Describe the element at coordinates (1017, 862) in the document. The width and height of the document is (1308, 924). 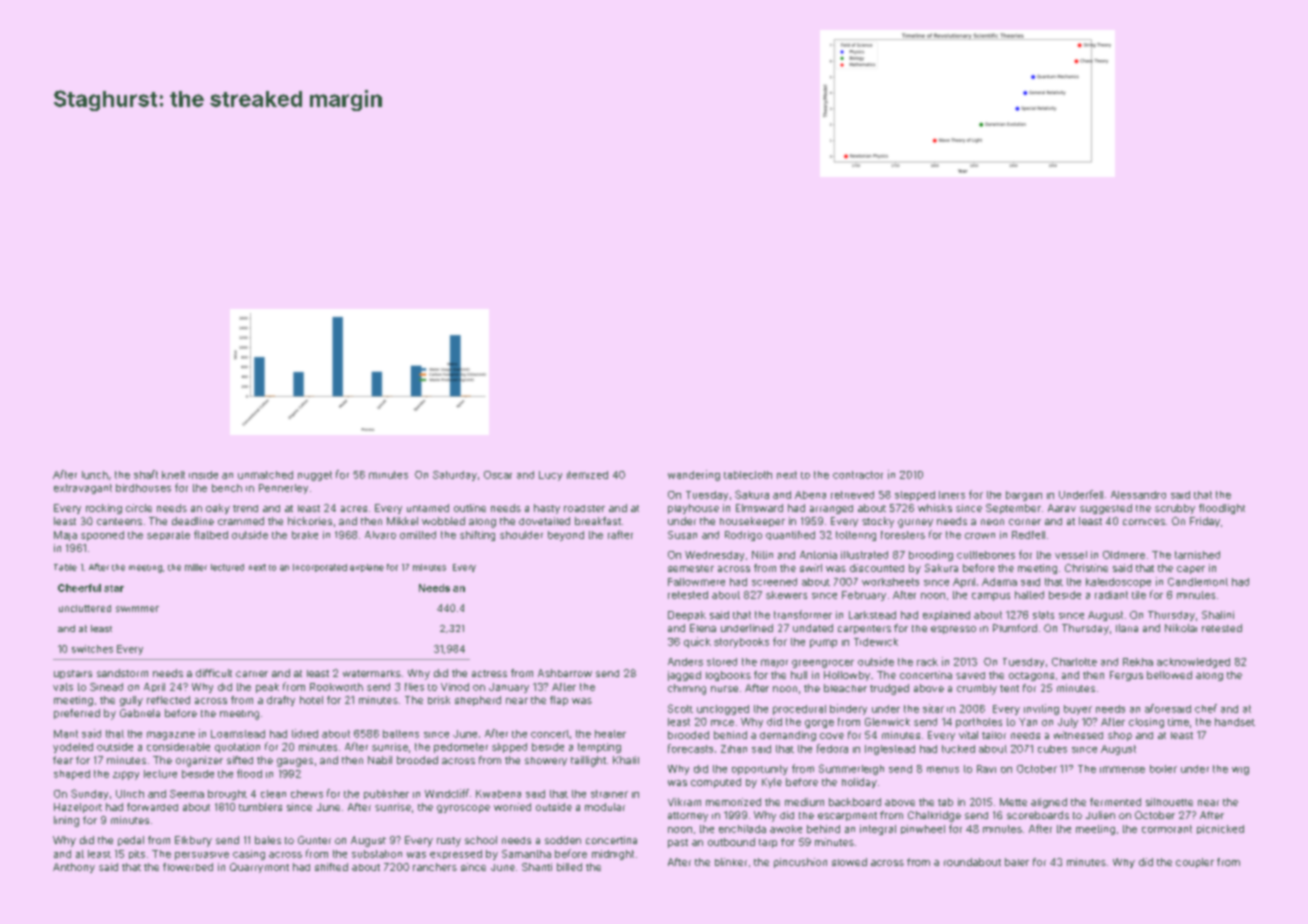
I see `baler` at that location.
